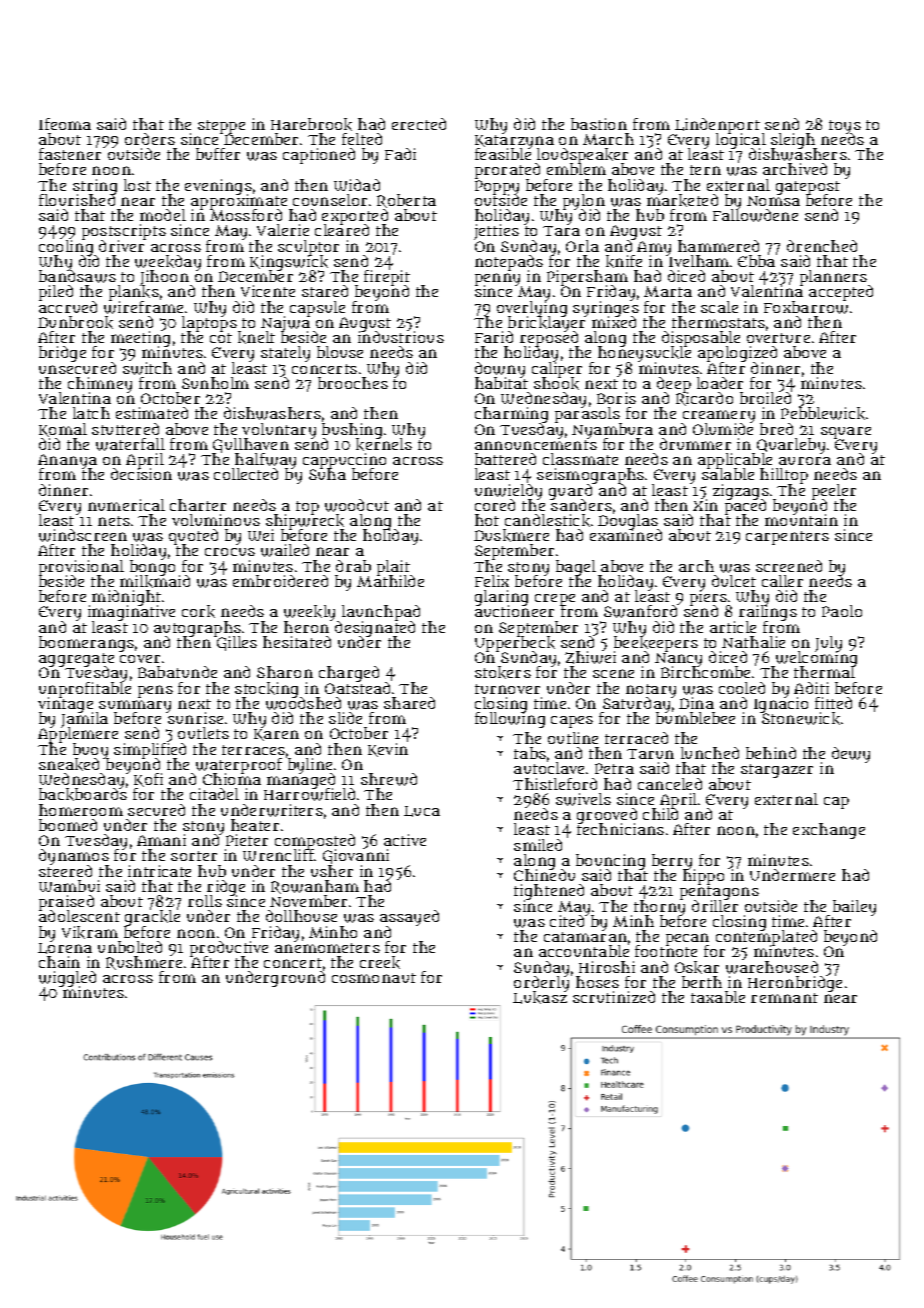 The width and height of the screenshot is (924, 1308). Describe the element at coordinates (614, 997) in the screenshot. I see `scrutinized` at that location.
